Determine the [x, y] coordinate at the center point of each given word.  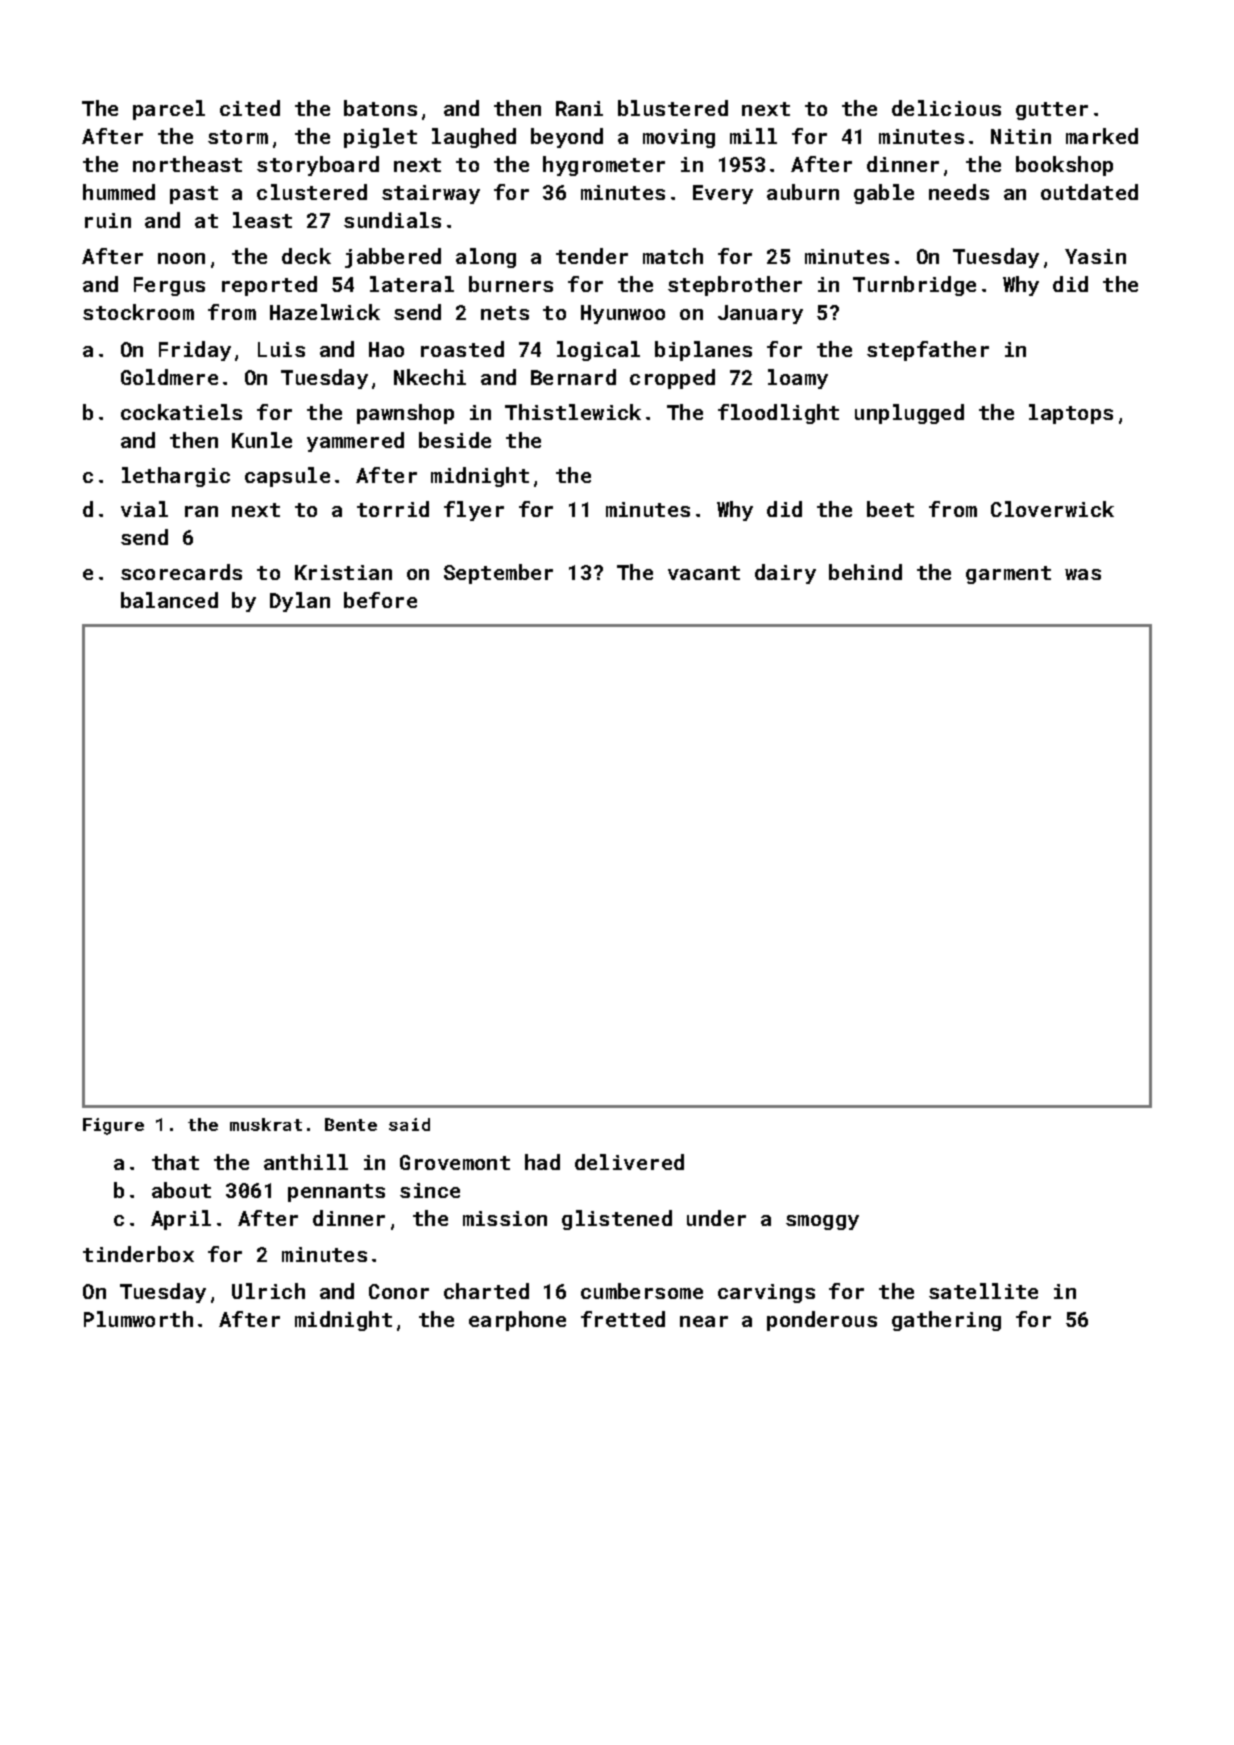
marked [1102, 136]
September [498, 574]
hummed [119, 192]
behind [865, 572]
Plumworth [138, 1319]
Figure [113, 1126]
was [1083, 574]
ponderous [822, 1321]
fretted [623, 1319]
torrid [393, 509]
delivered [629, 1162]
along [486, 258]
